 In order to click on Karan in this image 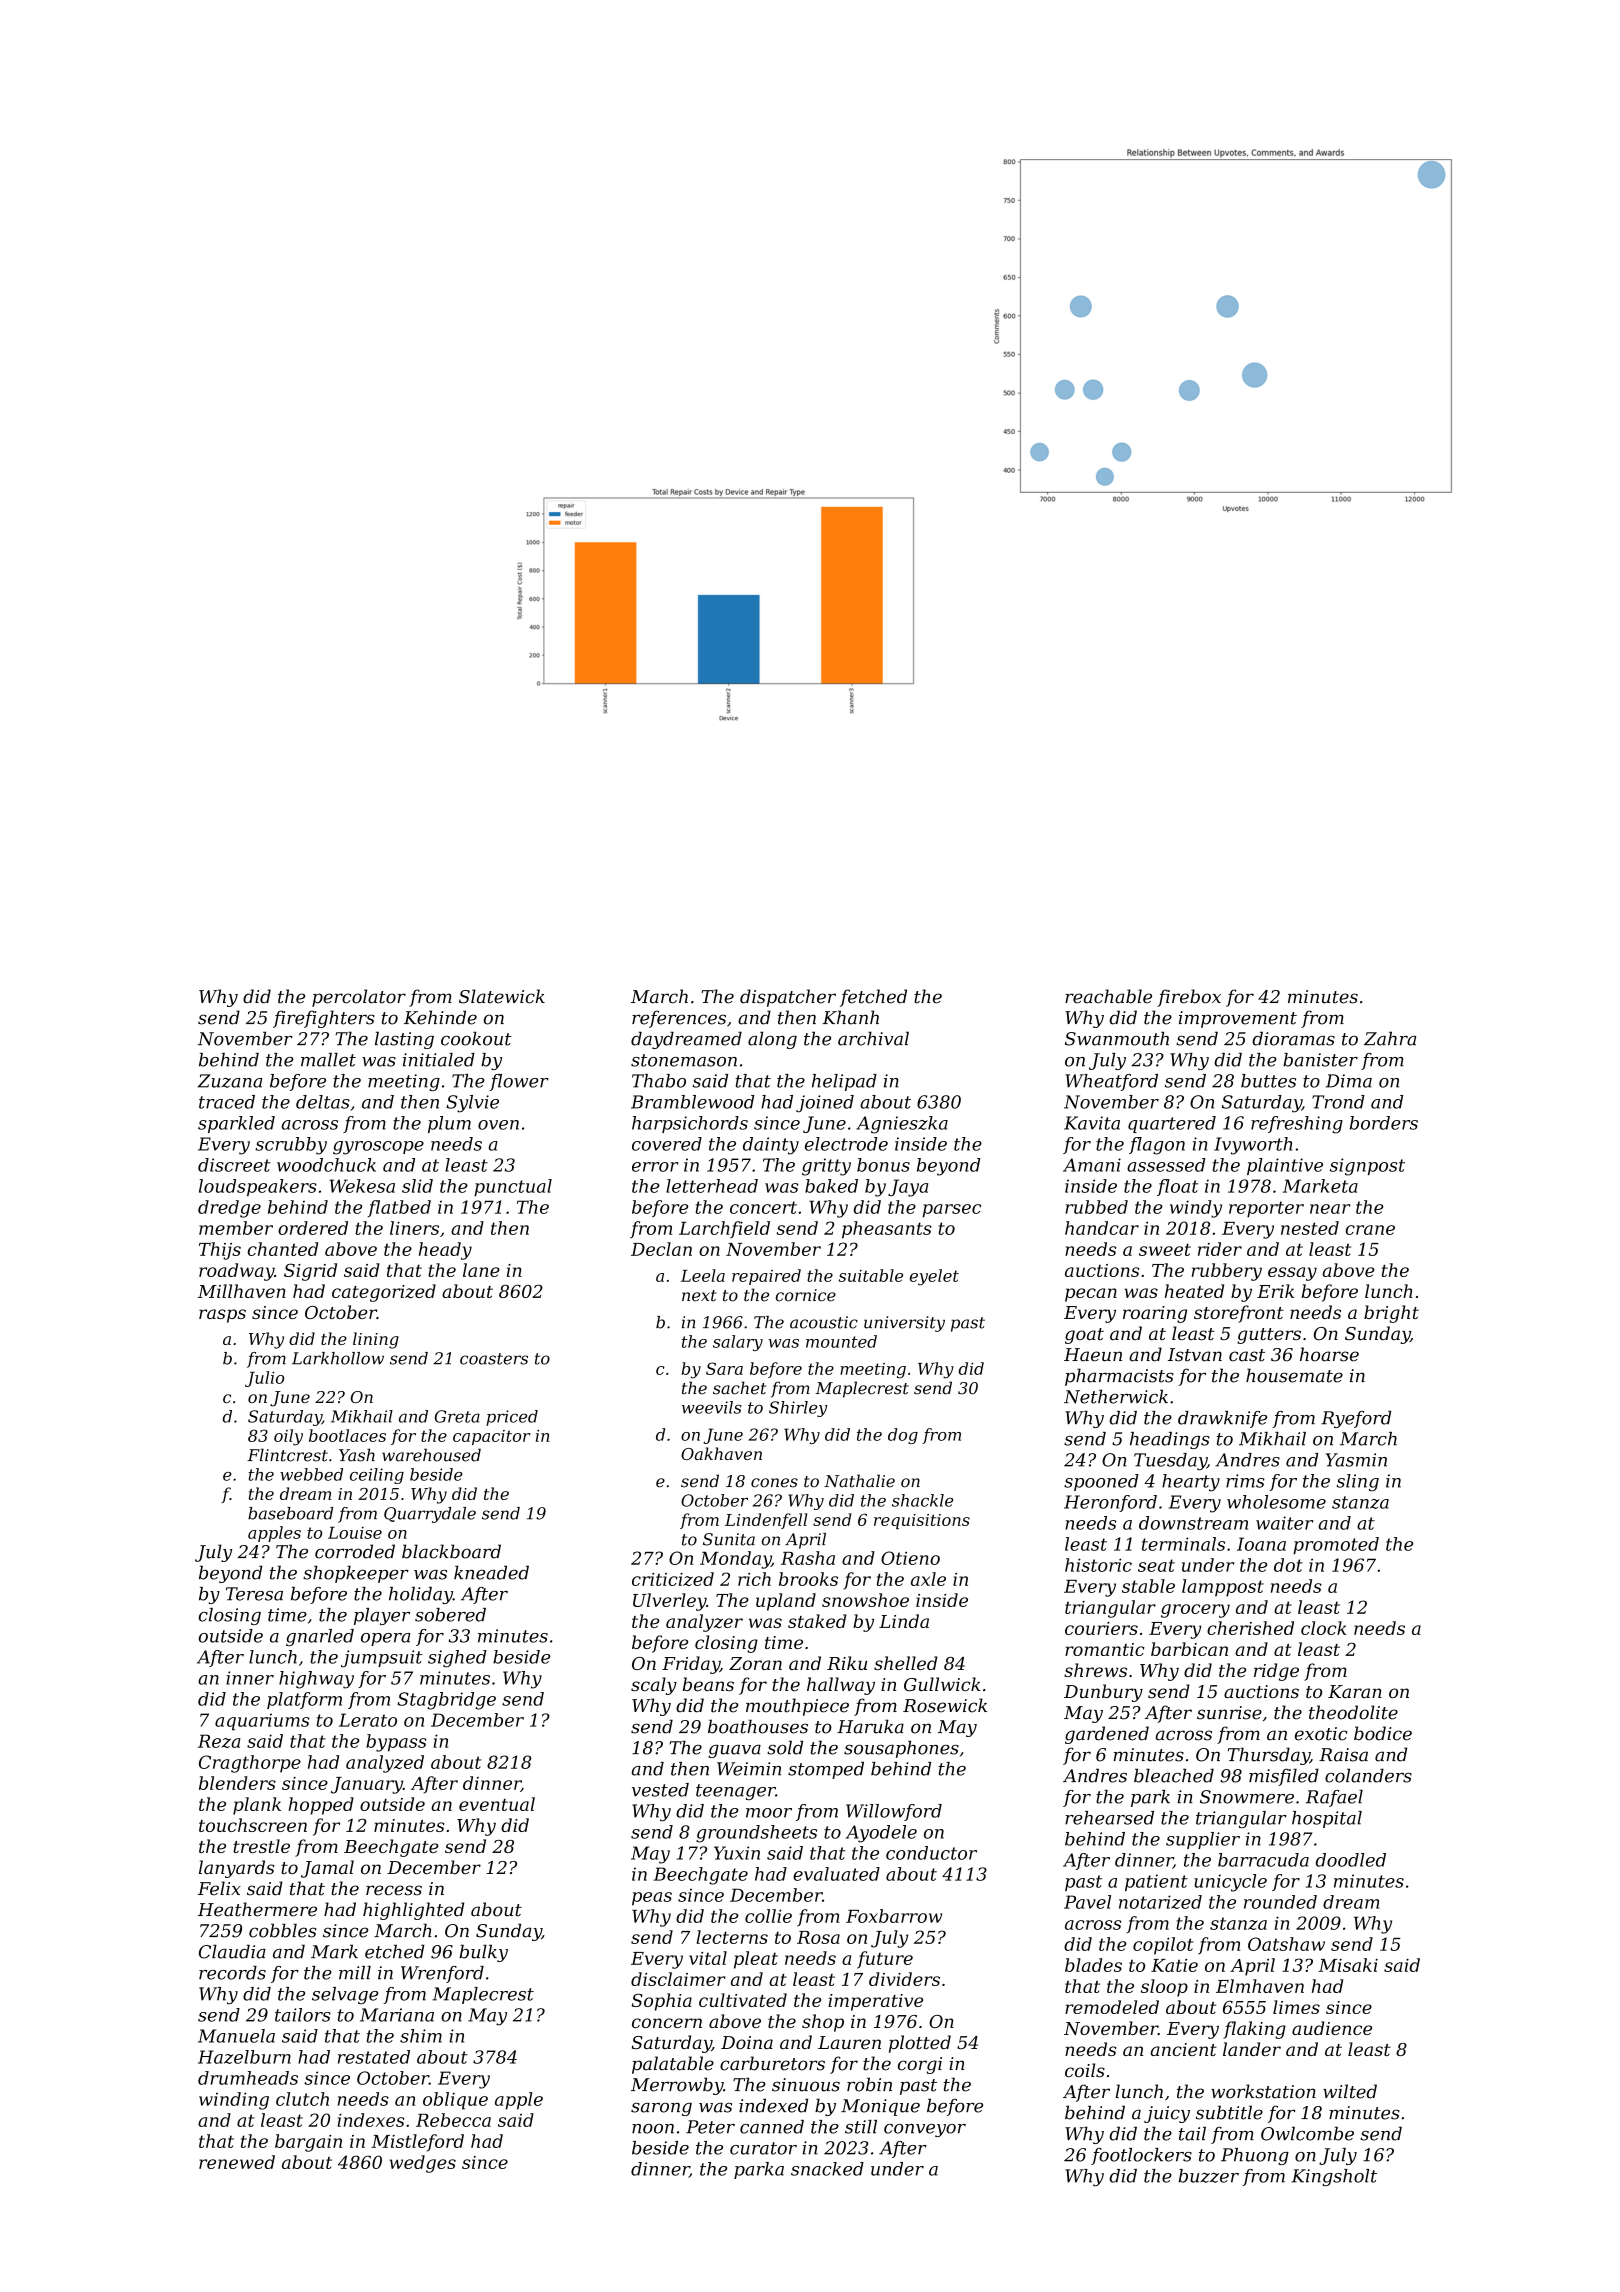, I will do `click(1355, 1691)`.
